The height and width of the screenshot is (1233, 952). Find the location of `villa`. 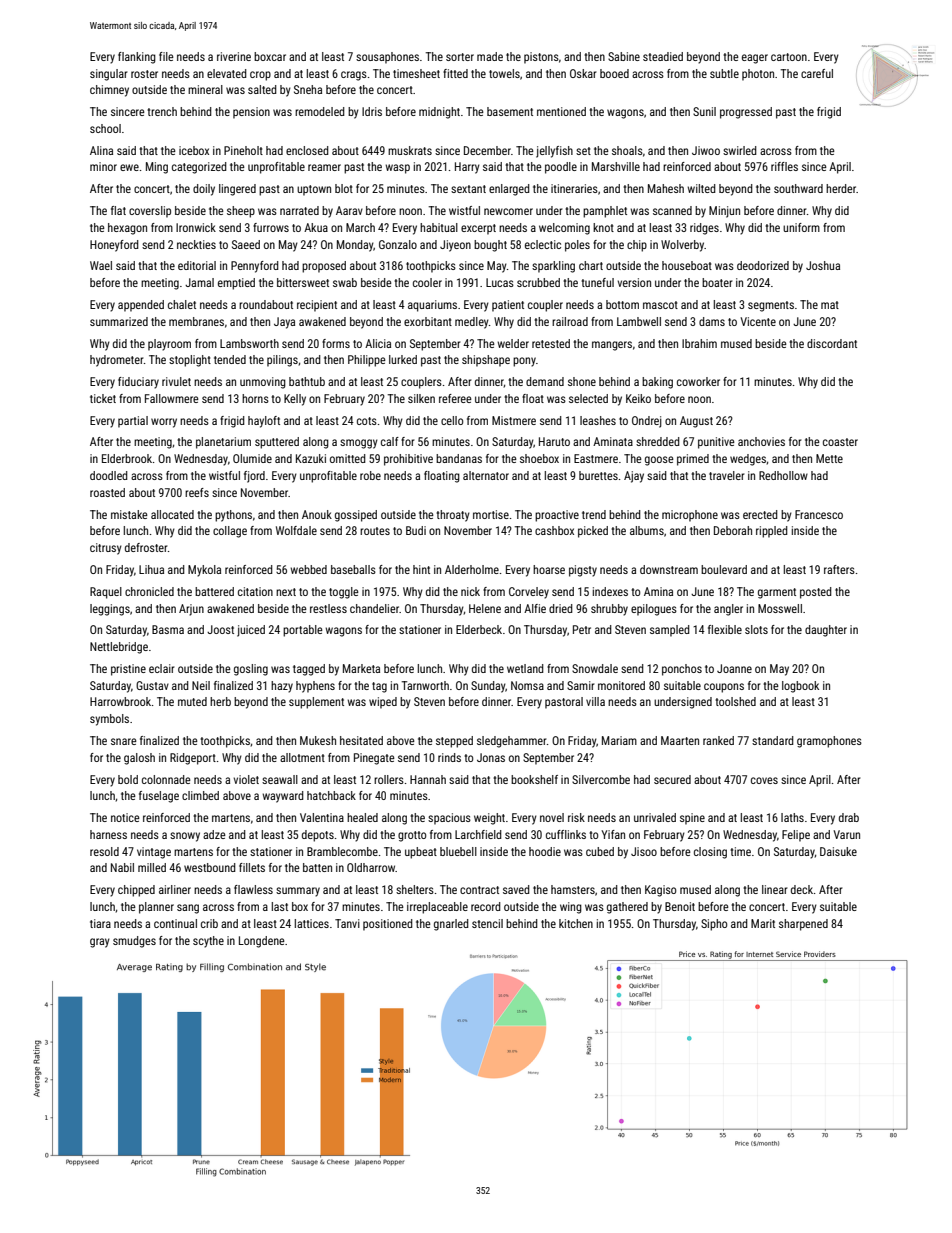

villa is located at coordinates (595, 701).
